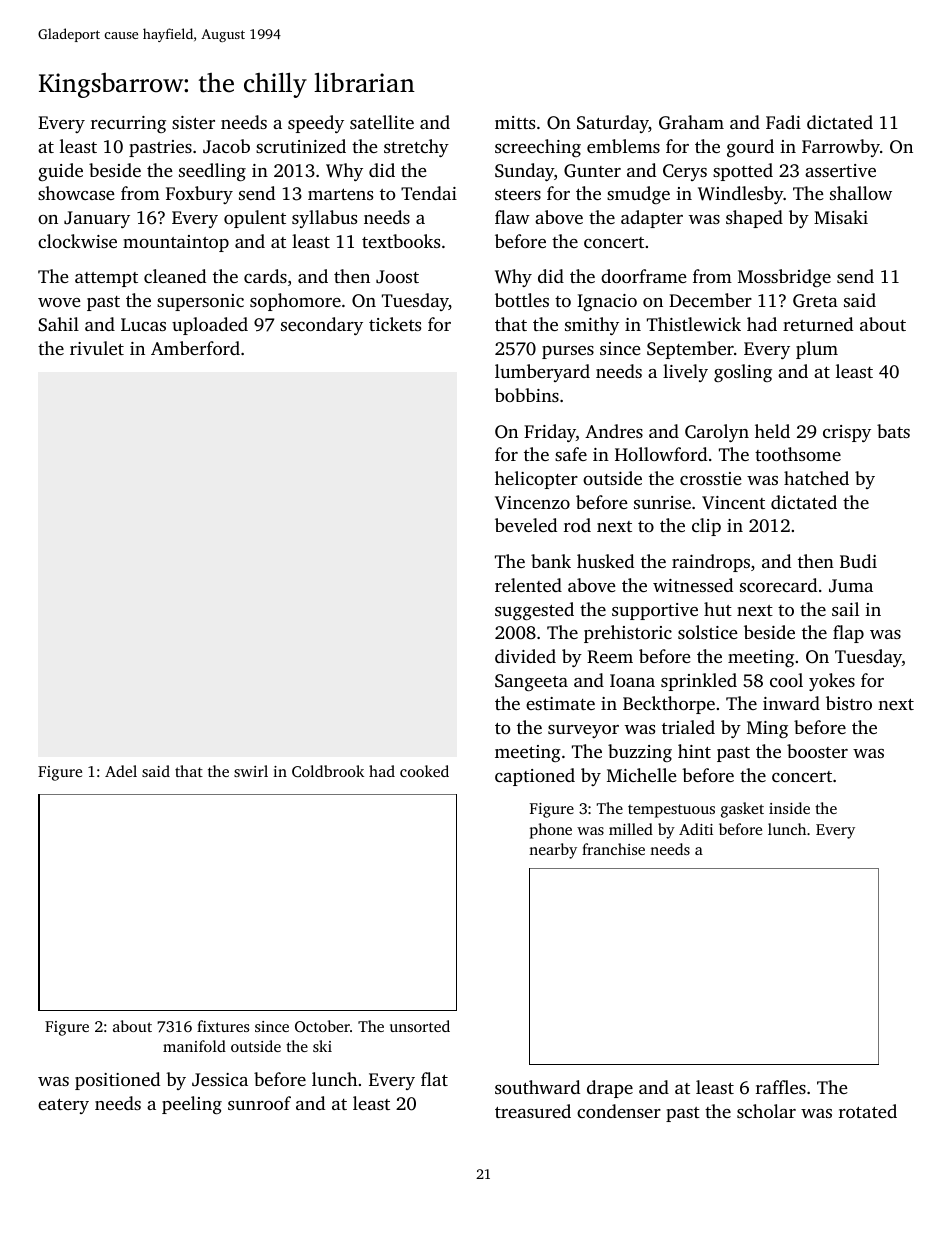 The image size is (952, 1233). Describe the element at coordinates (59, 302) in the document. I see `wove` at that location.
